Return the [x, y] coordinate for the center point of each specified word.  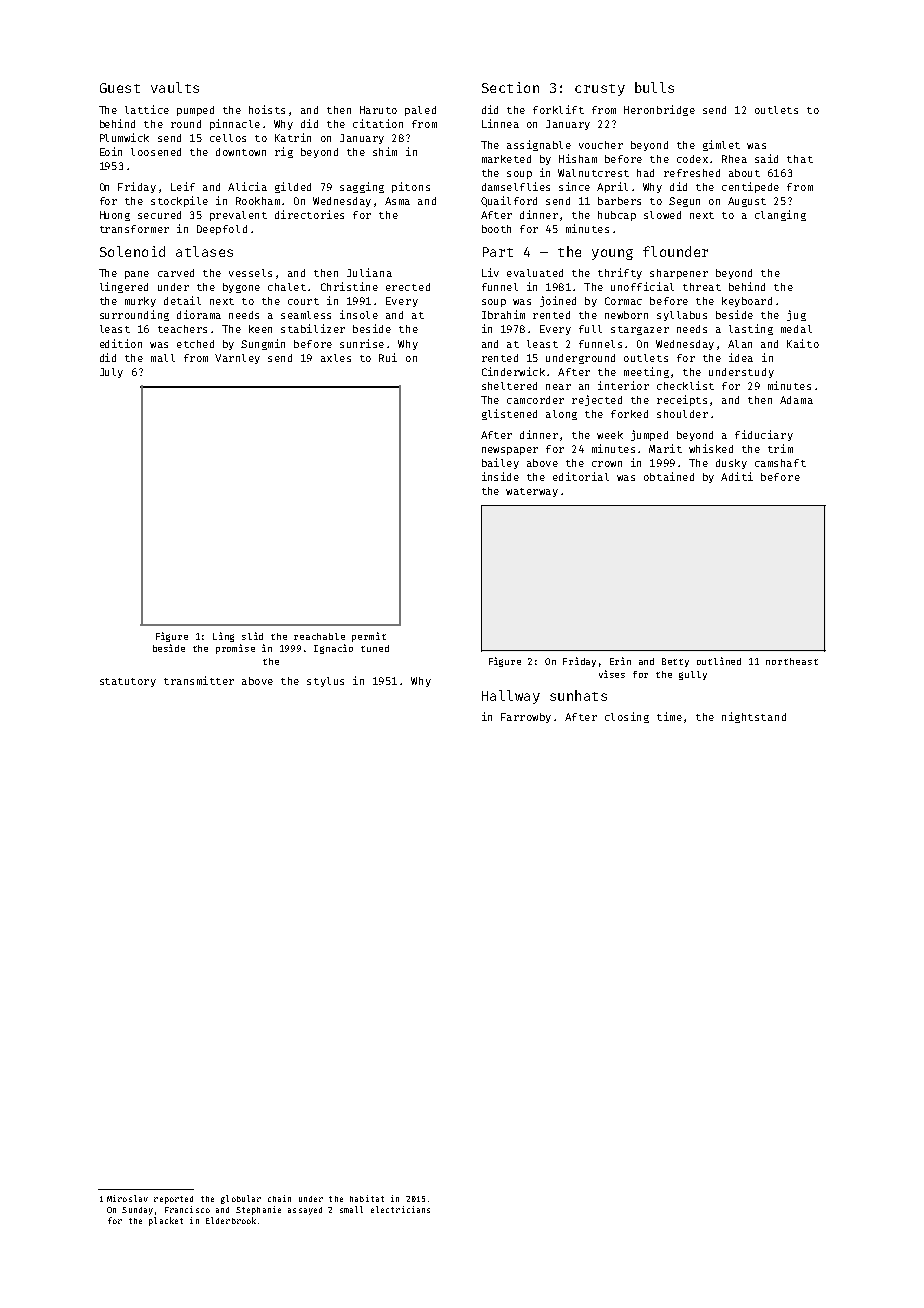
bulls [654, 87]
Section [510, 87]
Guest [120, 88]
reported [173, 1200]
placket [166, 1221]
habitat [367, 1198]
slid [252, 636]
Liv [490, 272]
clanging [780, 215]
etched [195, 344]
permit [369, 637]
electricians [400, 1209]
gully [693, 675]
